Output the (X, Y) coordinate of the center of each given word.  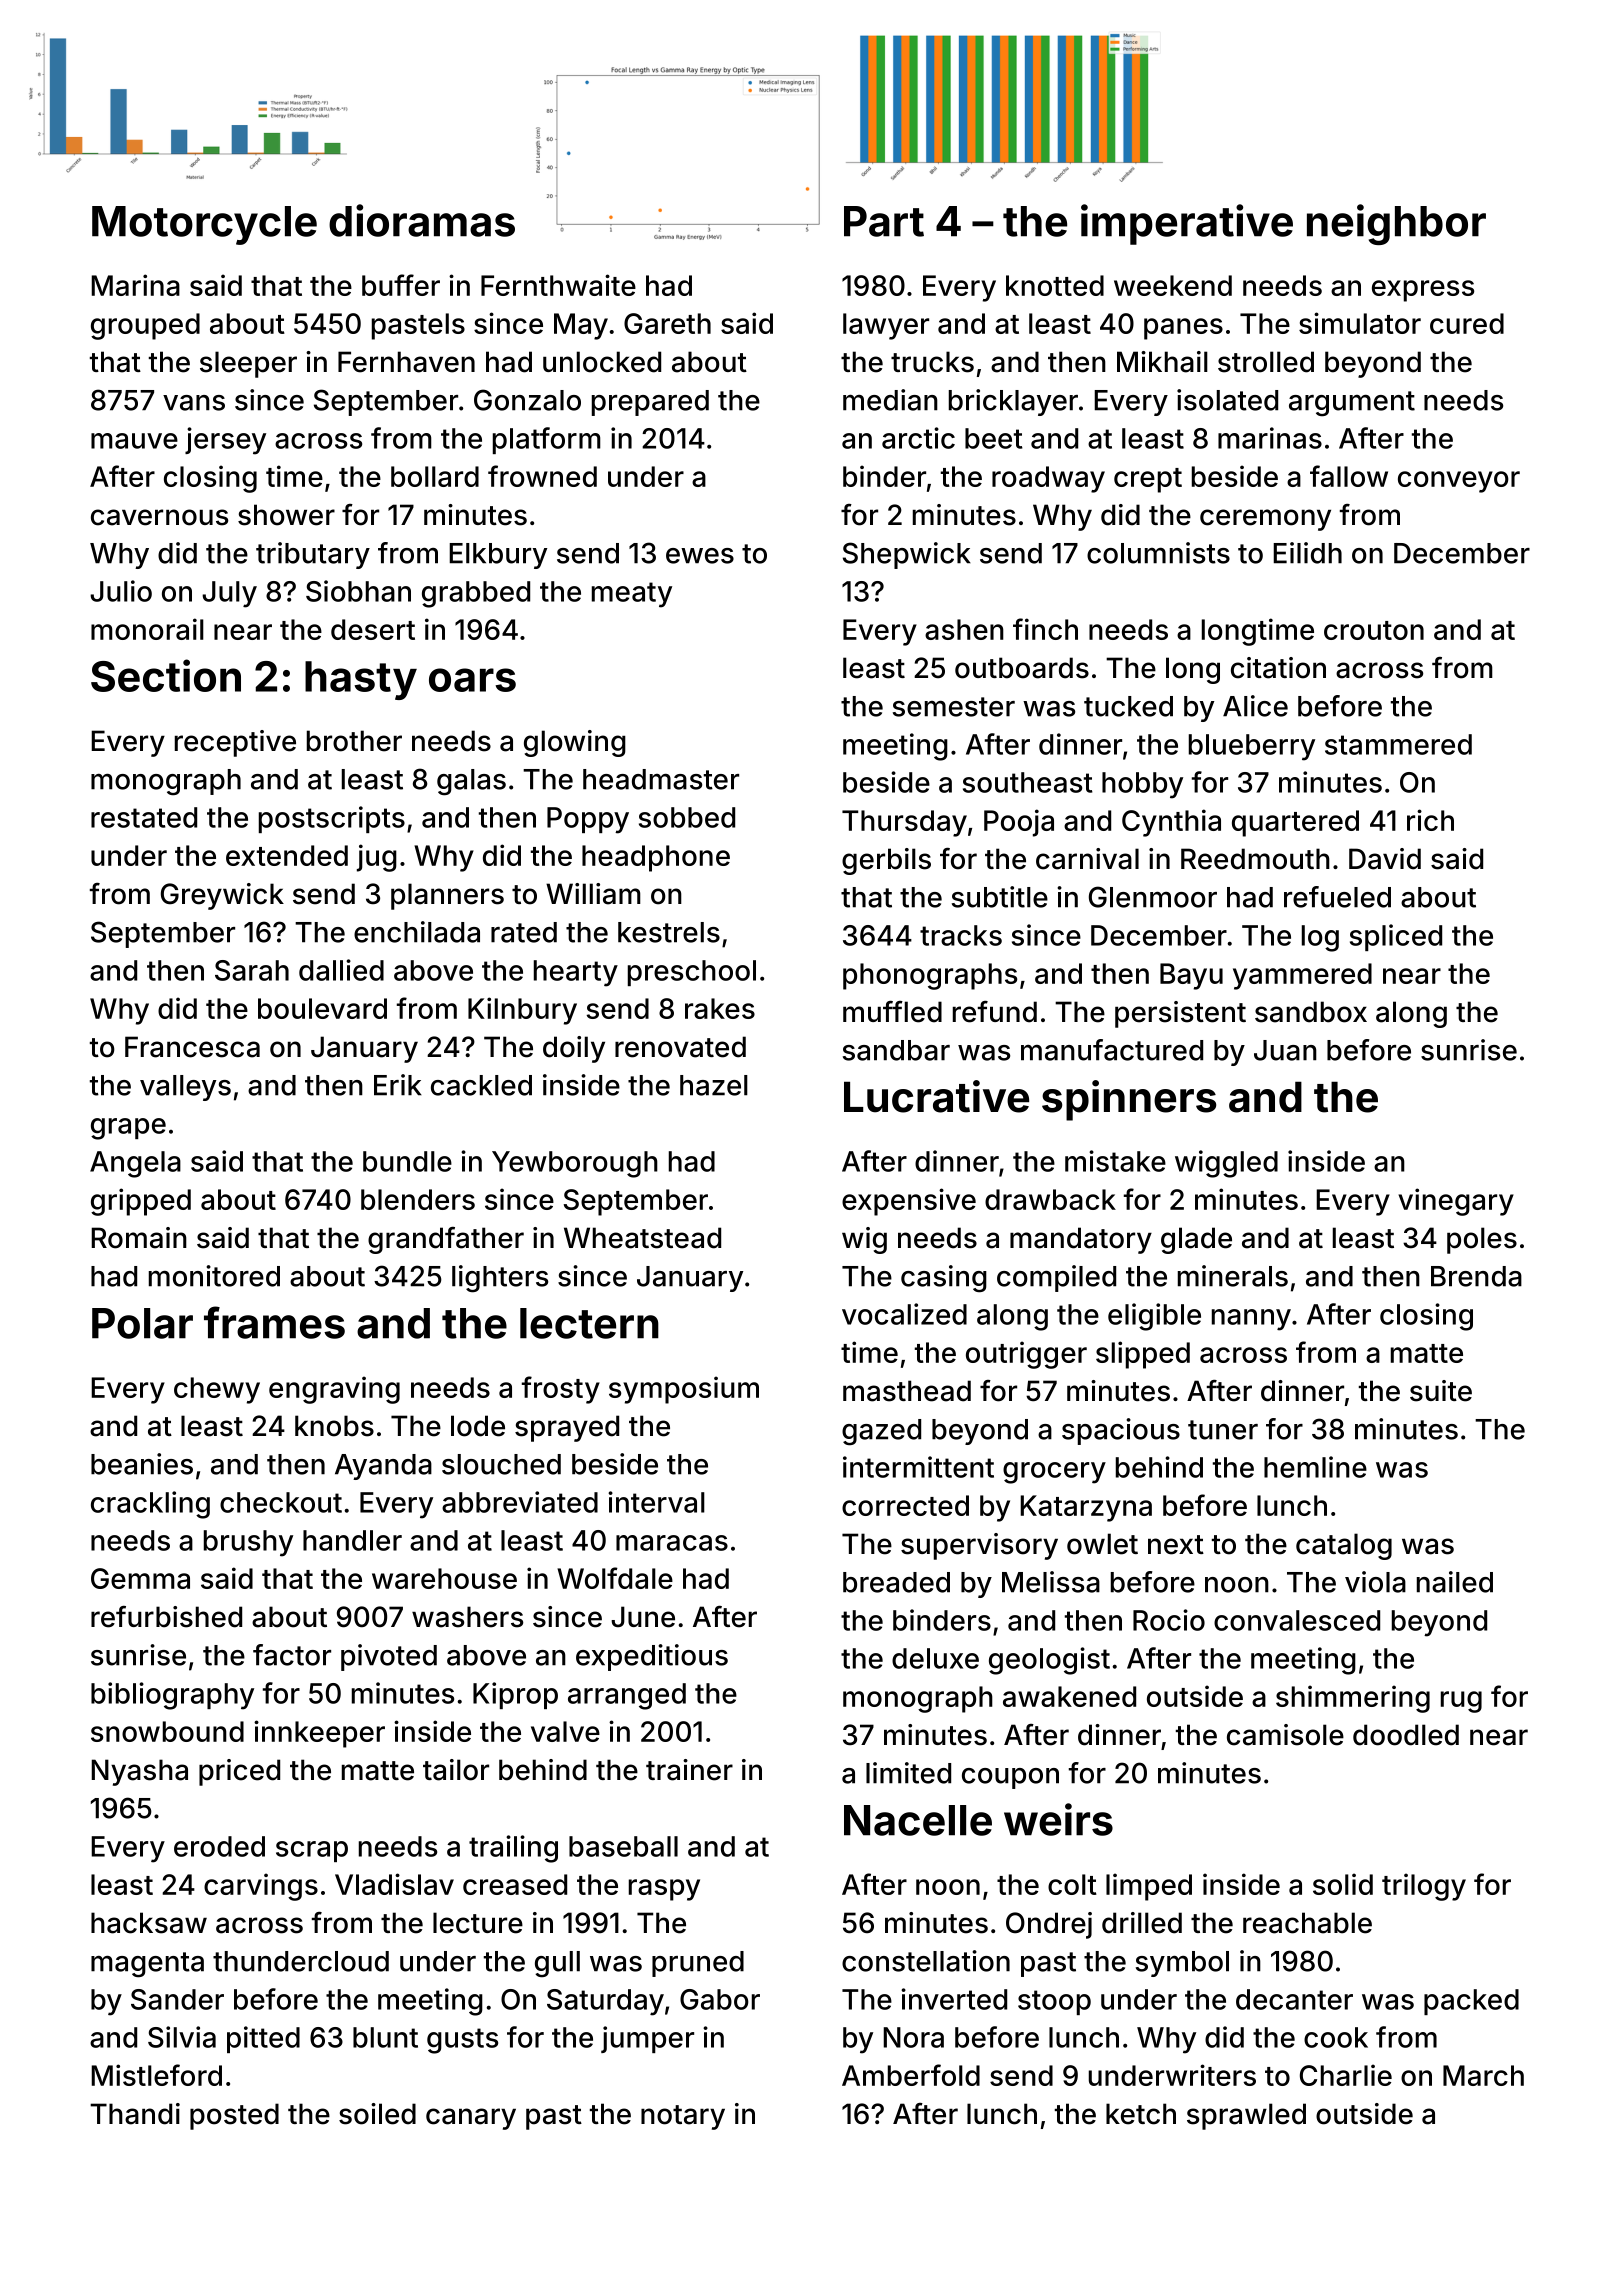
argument (1352, 404)
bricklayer (1013, 402)
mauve (134, 441)
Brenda (1476, 1276)
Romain (139, 1238)
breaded (896, 1582)
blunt (385, 2037)
